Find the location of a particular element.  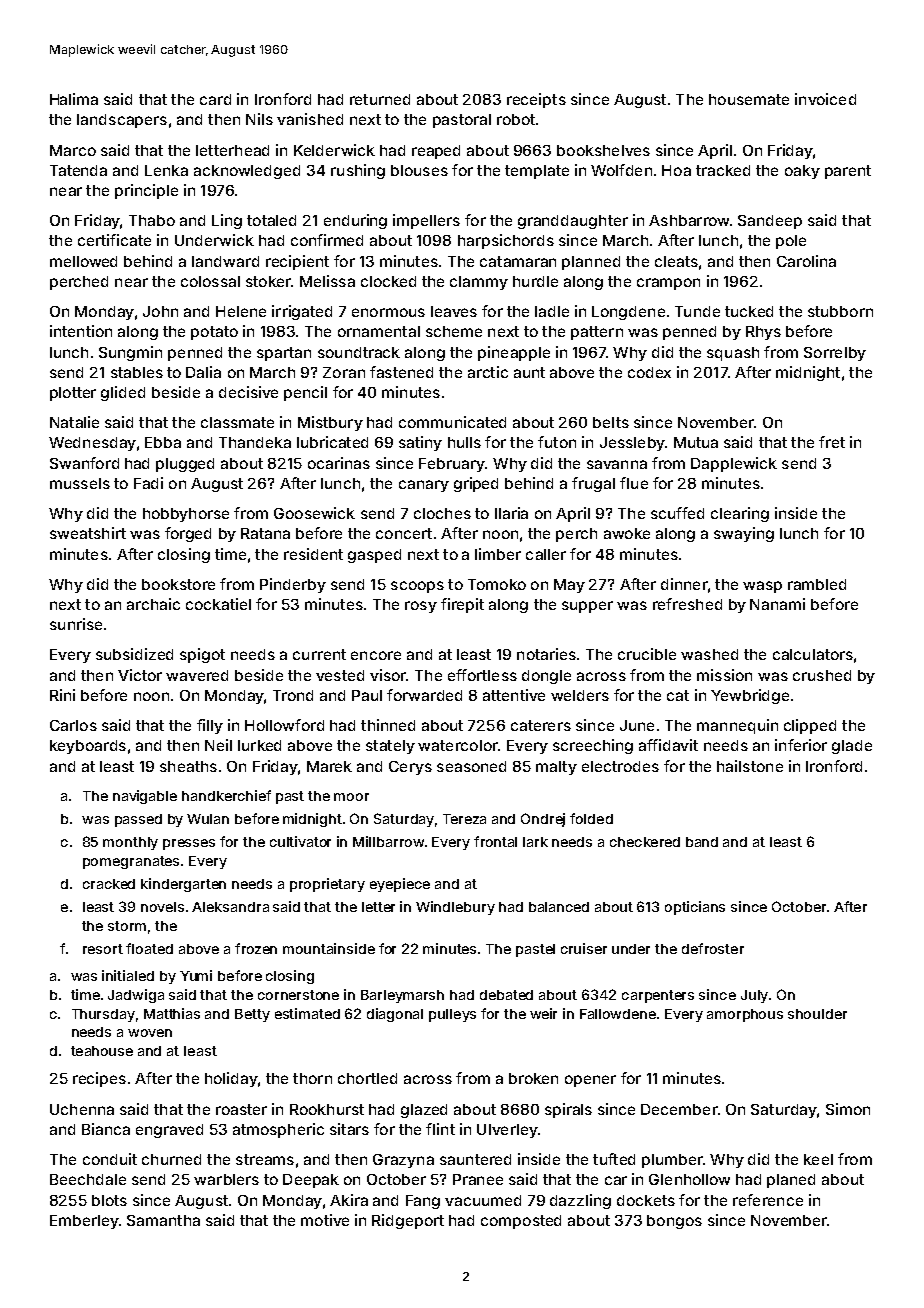

Ashbarrow is located at coordinates (689, 220).
